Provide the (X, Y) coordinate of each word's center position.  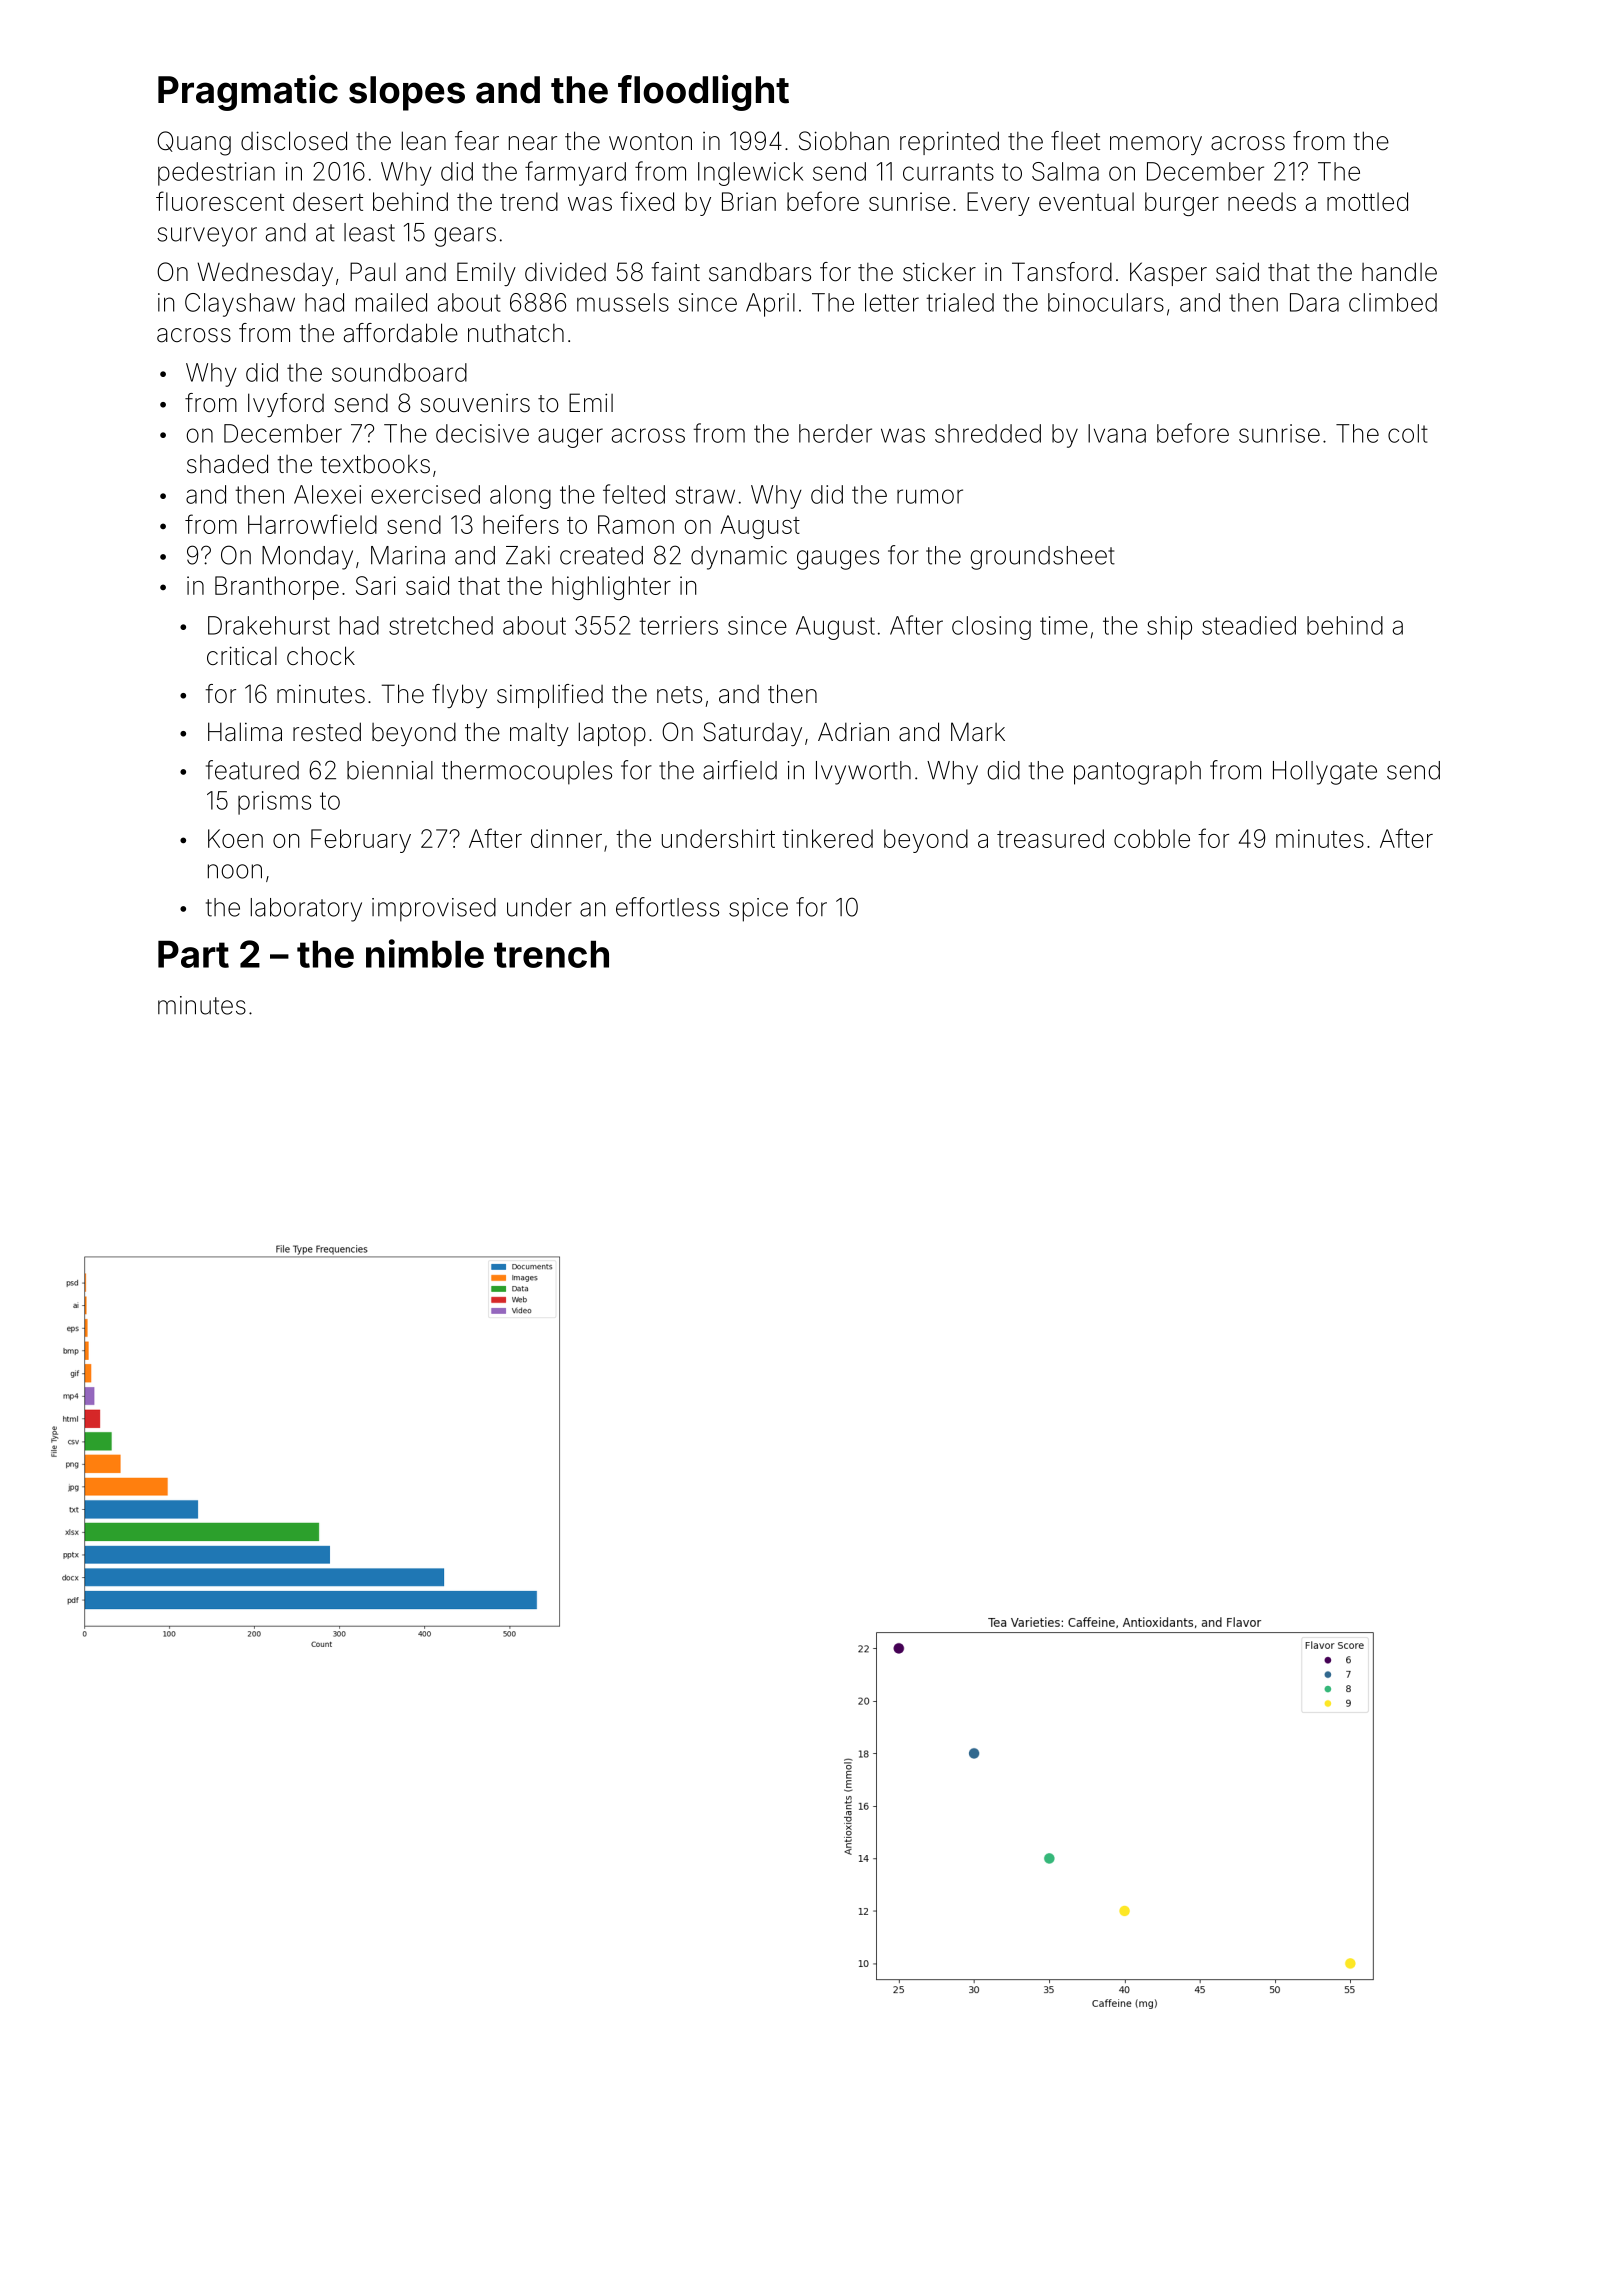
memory (1156, 145)
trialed (960, 302)
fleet (1075, 141)
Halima (245, 732)
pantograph (1137, 773)
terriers (678, 625)
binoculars (1106, 302)
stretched (441, 625)
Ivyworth (863, 773)
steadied (1249, 625)
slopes (407, 93)
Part (193, 954)
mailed (391, 302)
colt (1408, 433)
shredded (988, 433)
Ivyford (286, 405)
